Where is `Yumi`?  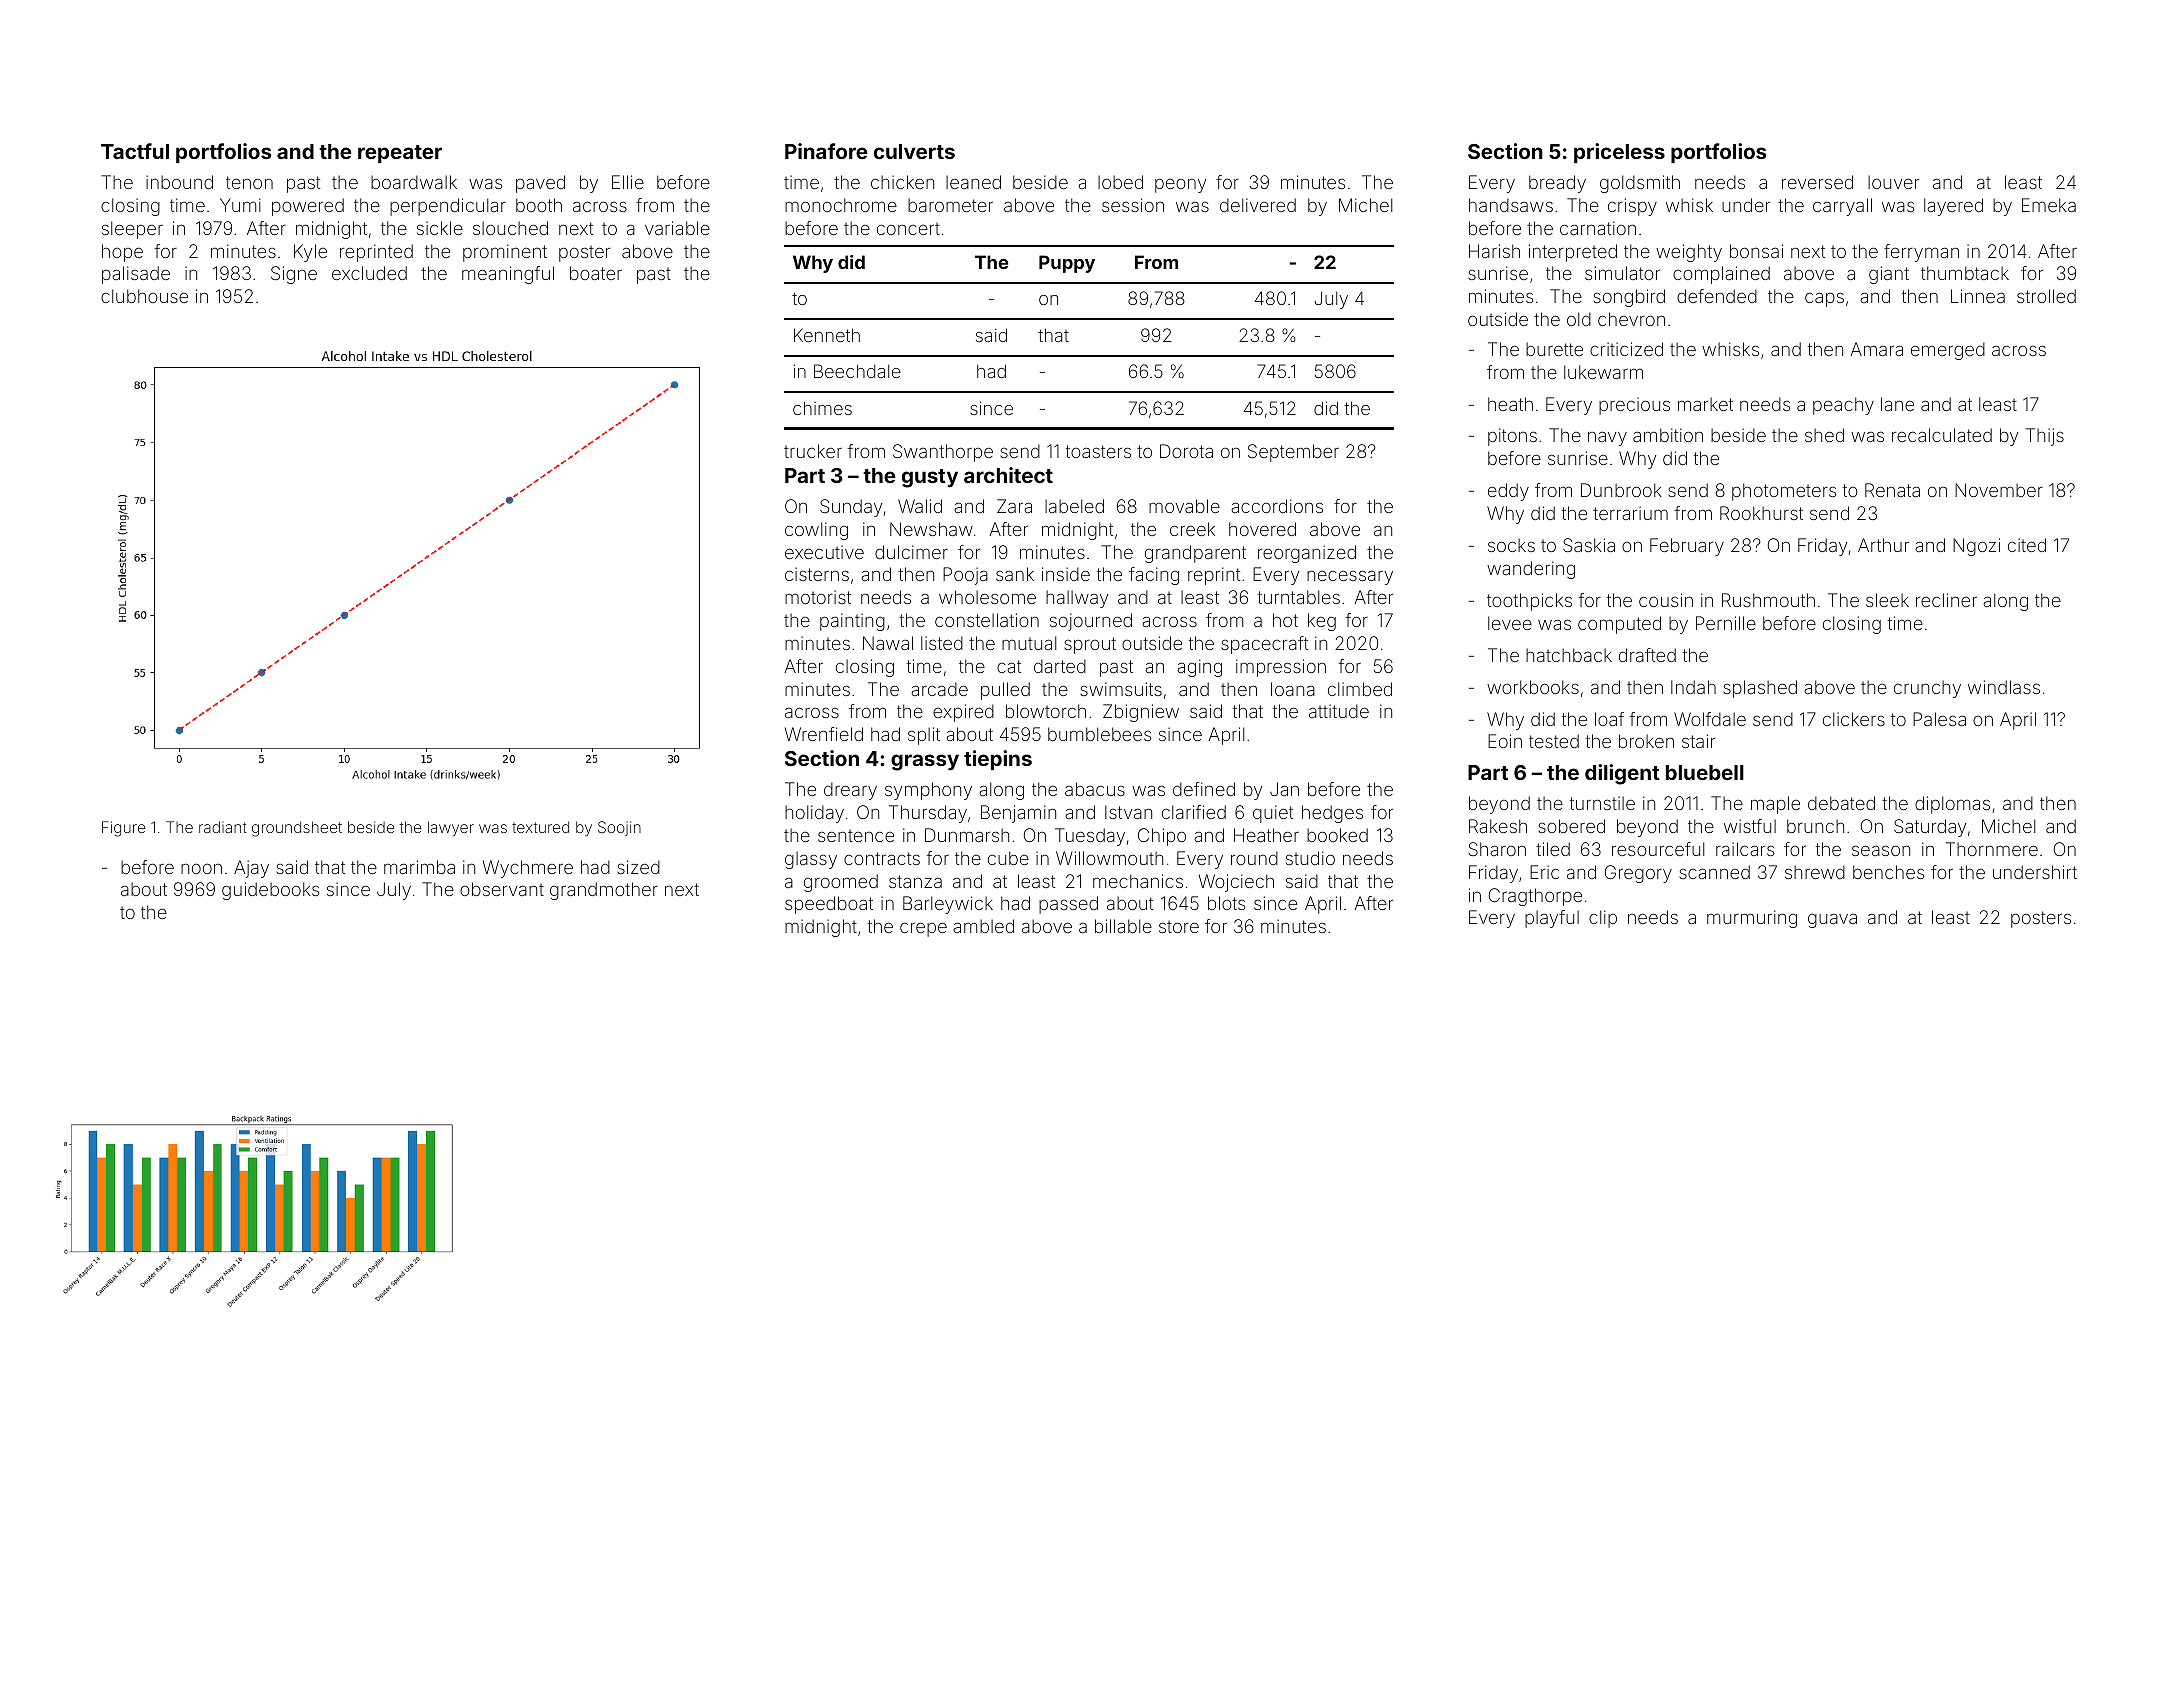
Yumi is located at coordinates (240, 205).
